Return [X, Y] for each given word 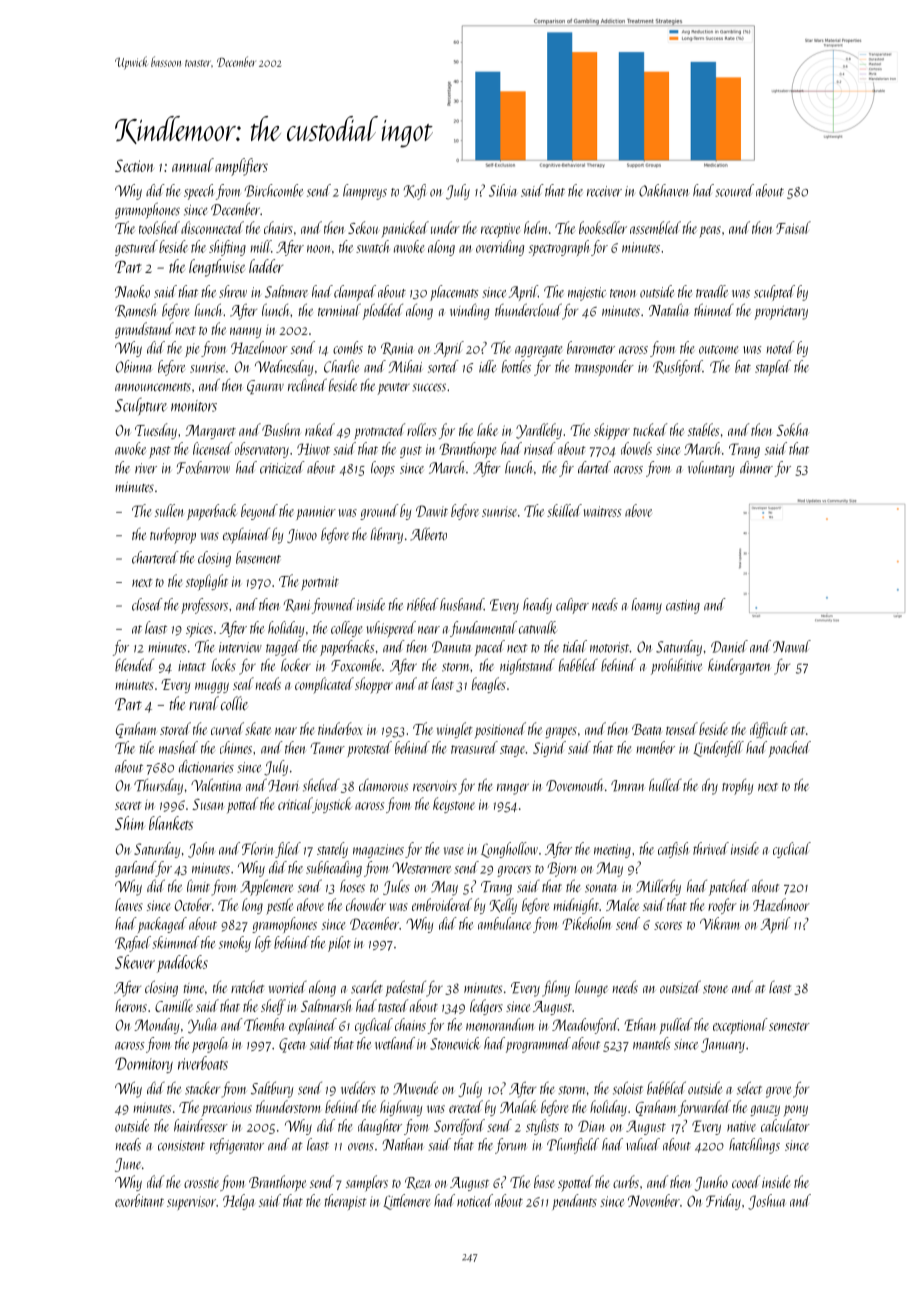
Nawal [792, 646]
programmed [538, 1045]
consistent [181, 1145]
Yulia [202, 1026]
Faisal [793, 227]
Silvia [503, 190]
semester [789, 1026]
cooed [746, 1181]
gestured [136, 248]
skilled [564, 510]
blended [134, 665]
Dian [591, 1126]
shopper [374, 685]
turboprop [173, 535]
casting [683, 607]
